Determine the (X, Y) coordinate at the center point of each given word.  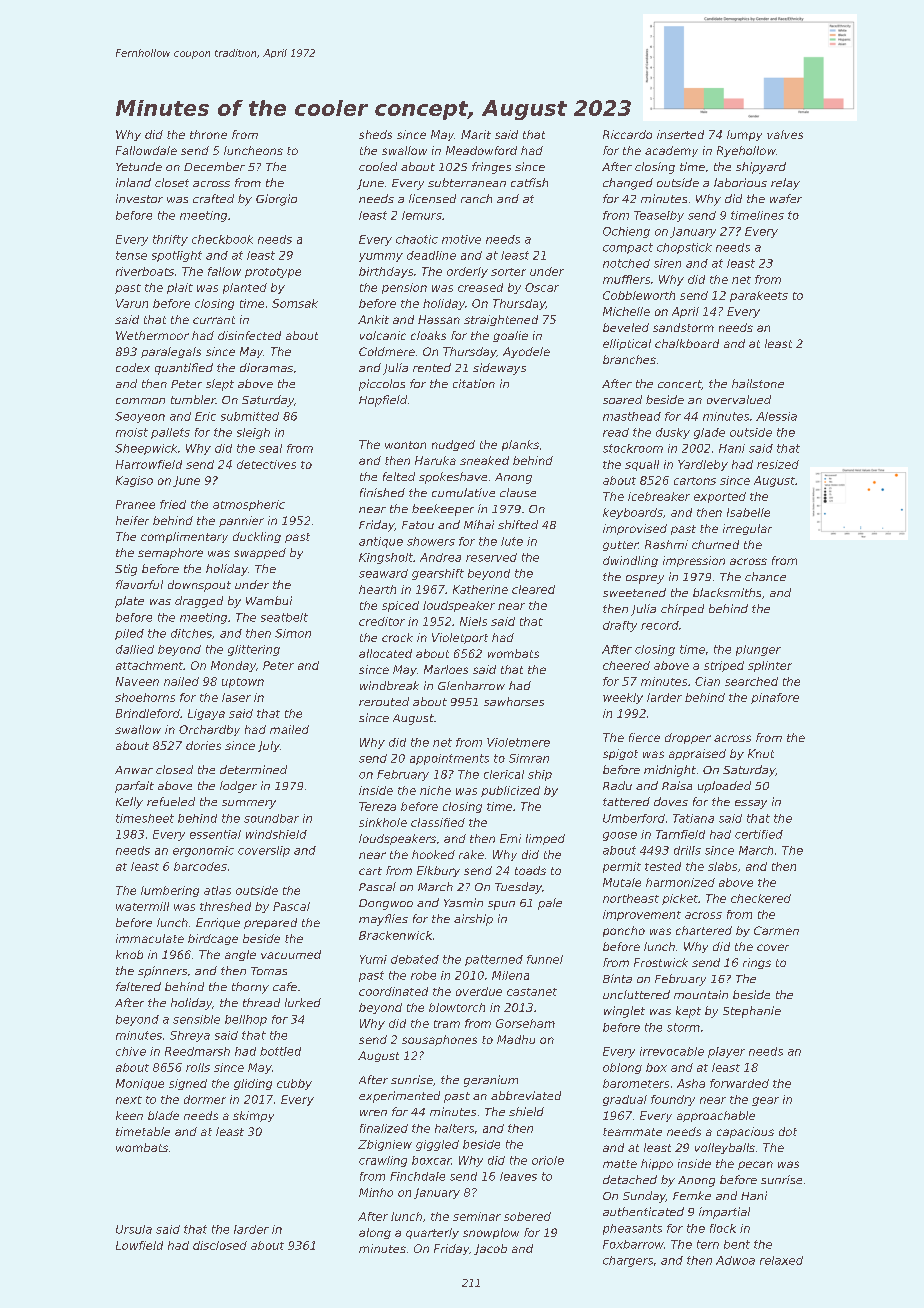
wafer (786, 198)
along (375, 1233)
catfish (529, 182)
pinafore (775, 698)
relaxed (781, 1260)
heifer (132, 520)
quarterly (432, 1233)
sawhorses (514, 701)
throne (208, 134)
